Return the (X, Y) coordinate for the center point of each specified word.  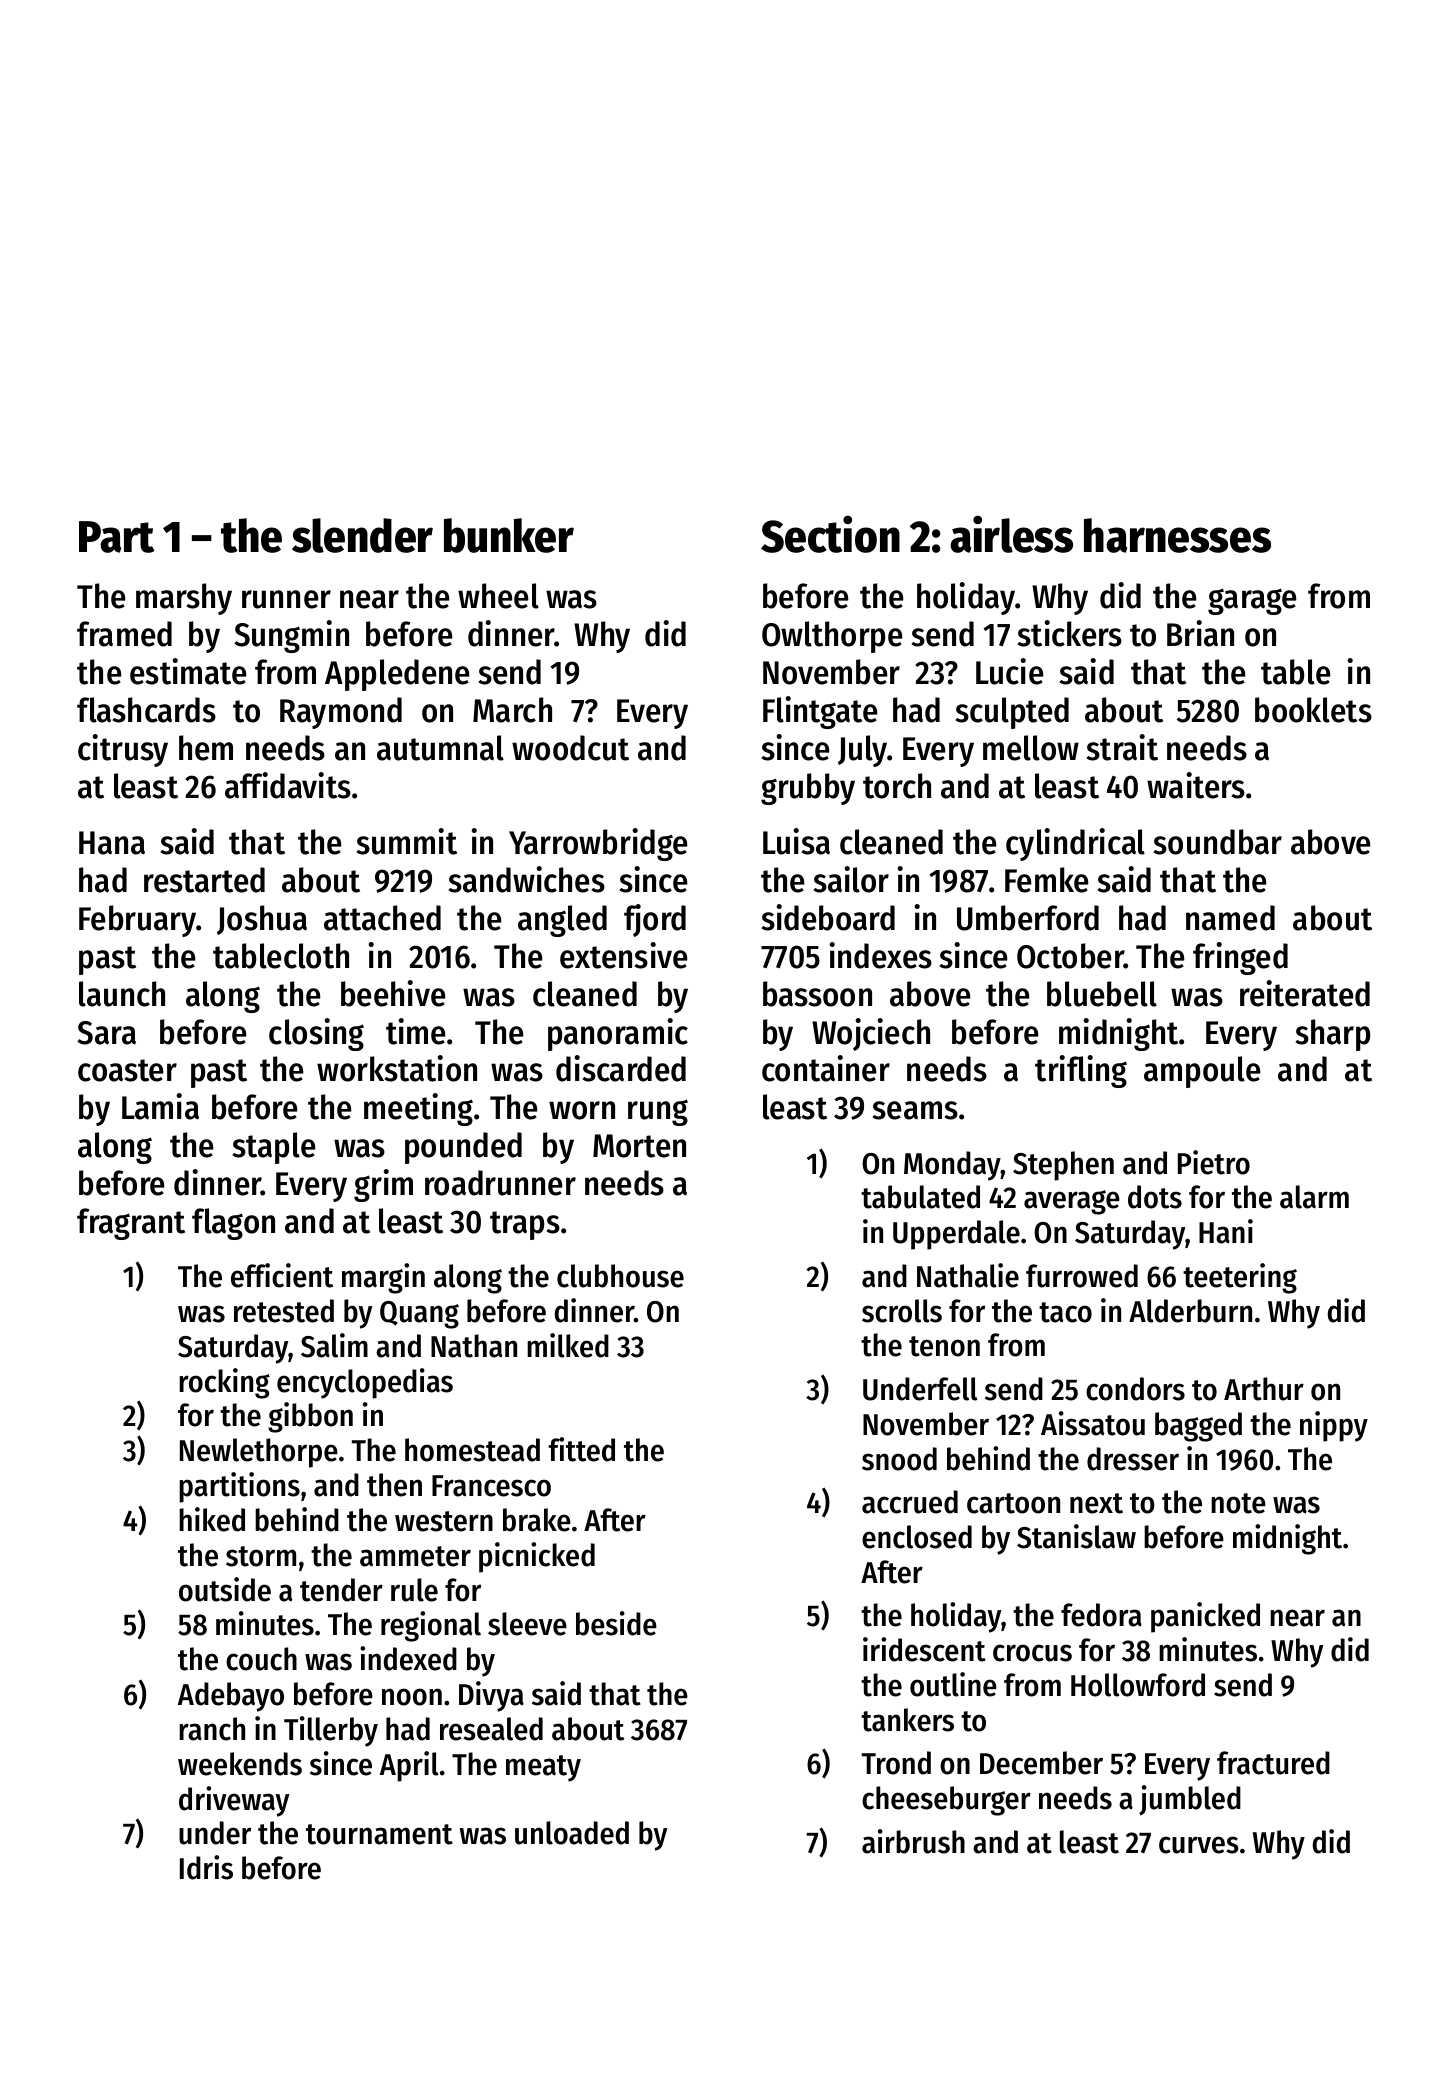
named (1230, 918)
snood (899, 1459)
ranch (212, 1729)
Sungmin (291, 636)
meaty (543, 1768)
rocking (224, 1383)
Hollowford (1138, 1685)
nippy (1334, 1426)
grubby (808, 789)
